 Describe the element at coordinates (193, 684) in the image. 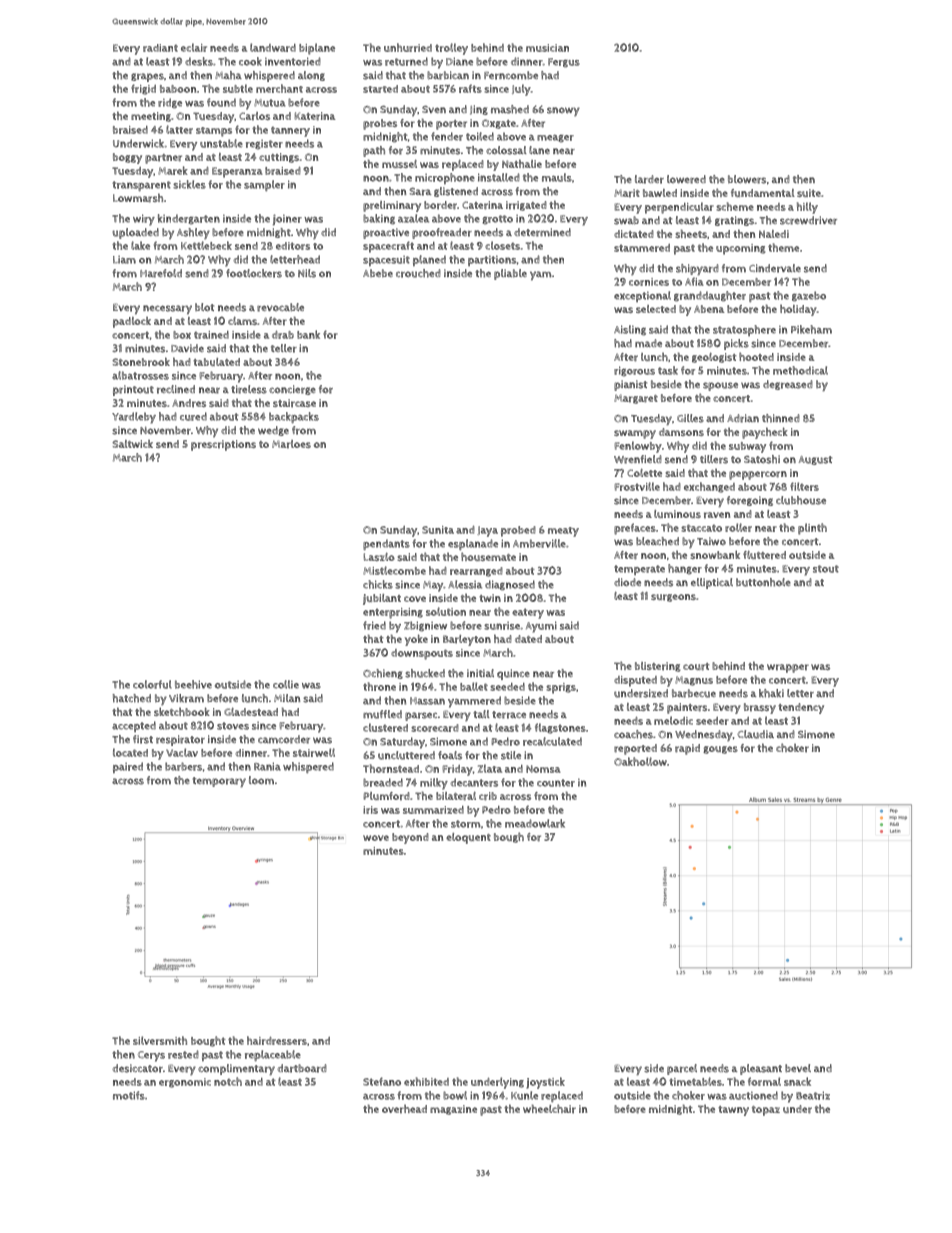

I see `beehive` at that location.
